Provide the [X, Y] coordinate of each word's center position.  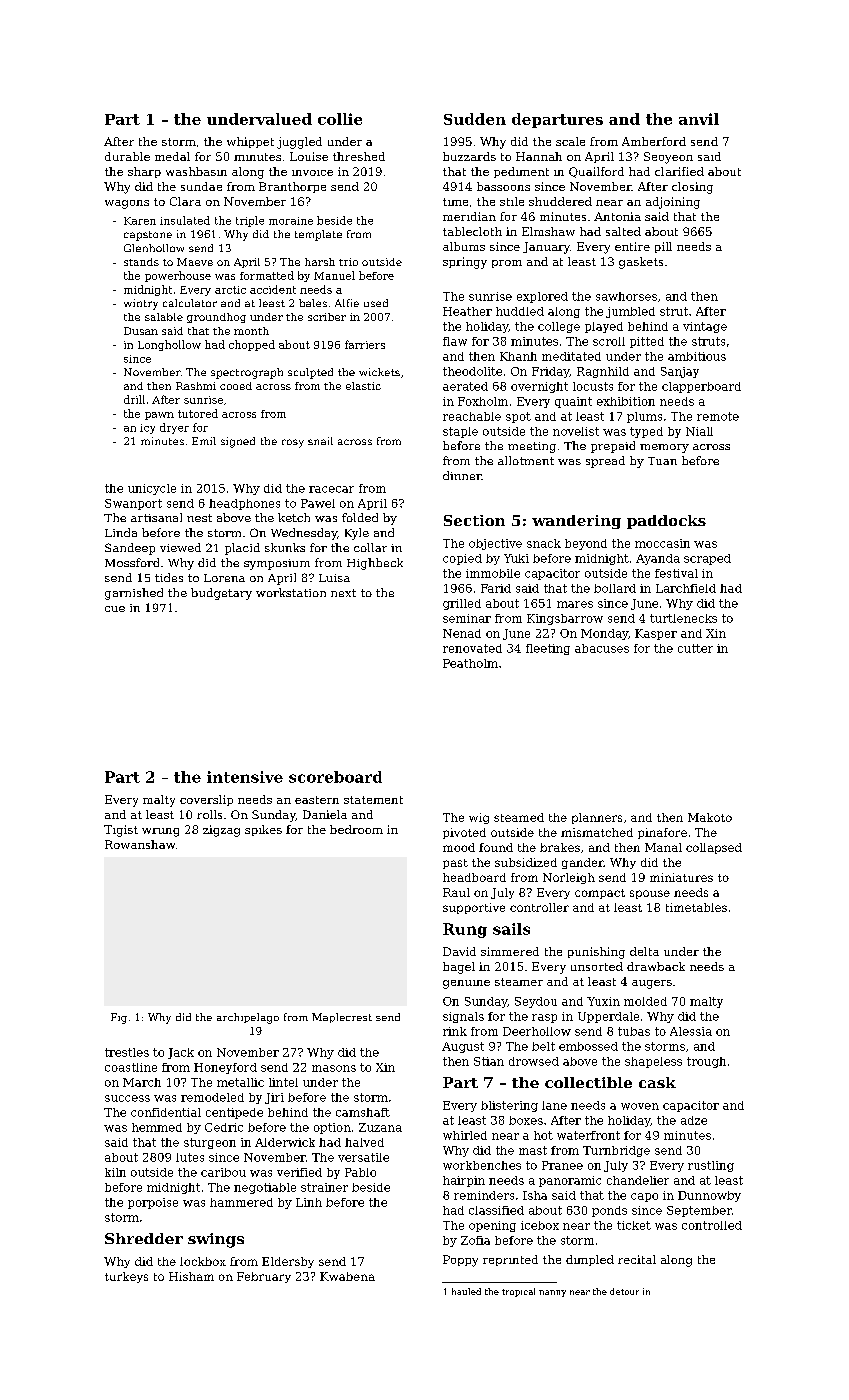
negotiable [265, 1188]
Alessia [691, 1031]
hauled [466, 1291]
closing [692, 188]
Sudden [475, 119]
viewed [180, 547]
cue [115, 609]
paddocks [666, 522]
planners [597, 818]
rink [455, 1031]
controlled [712, 1225]
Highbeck [375, 564]
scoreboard [335, 777]
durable [127, 156]
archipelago [248, 1018]
